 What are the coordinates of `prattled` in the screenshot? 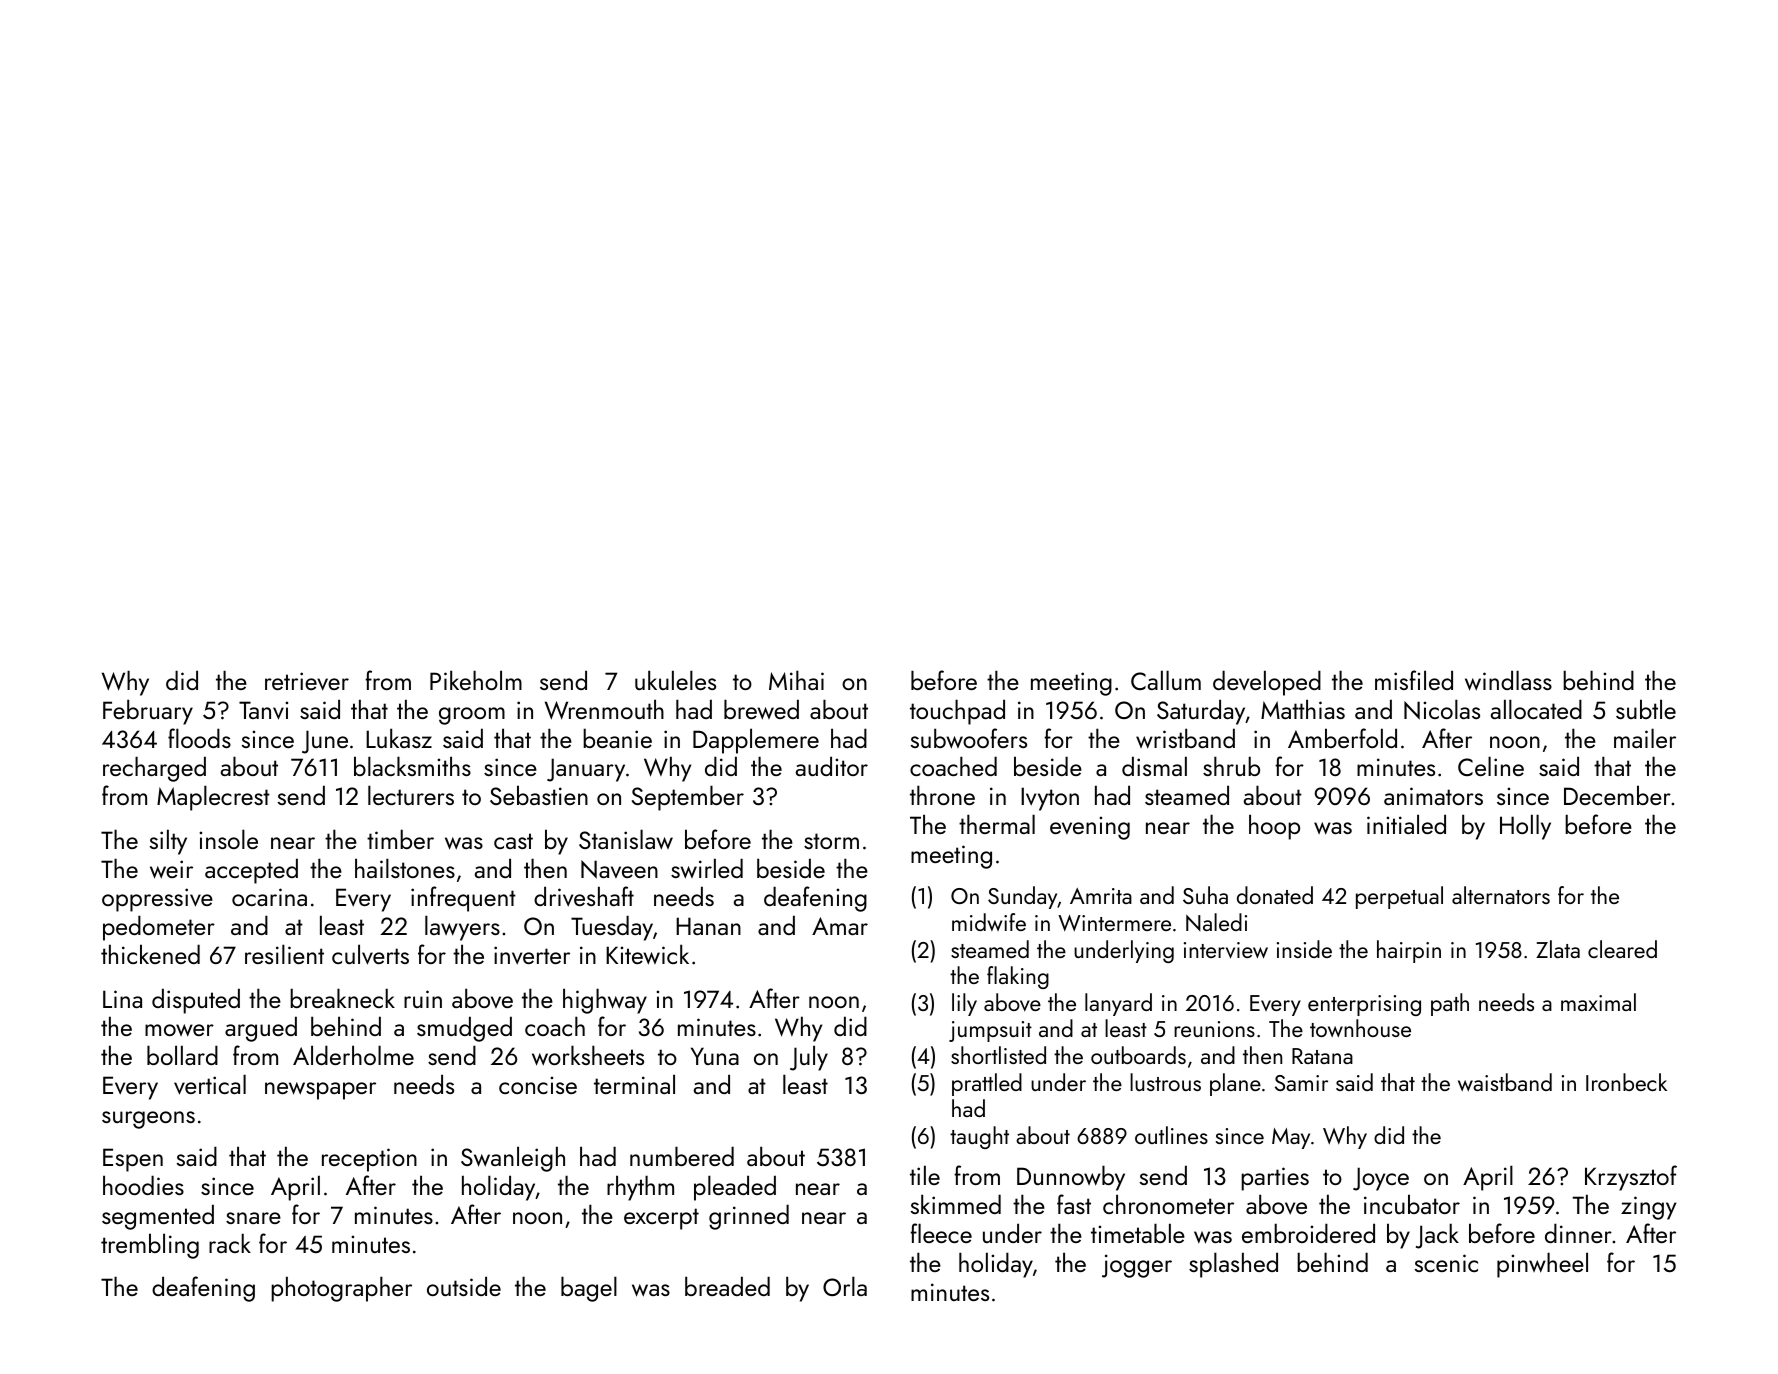 It's located at (987, 1084).
